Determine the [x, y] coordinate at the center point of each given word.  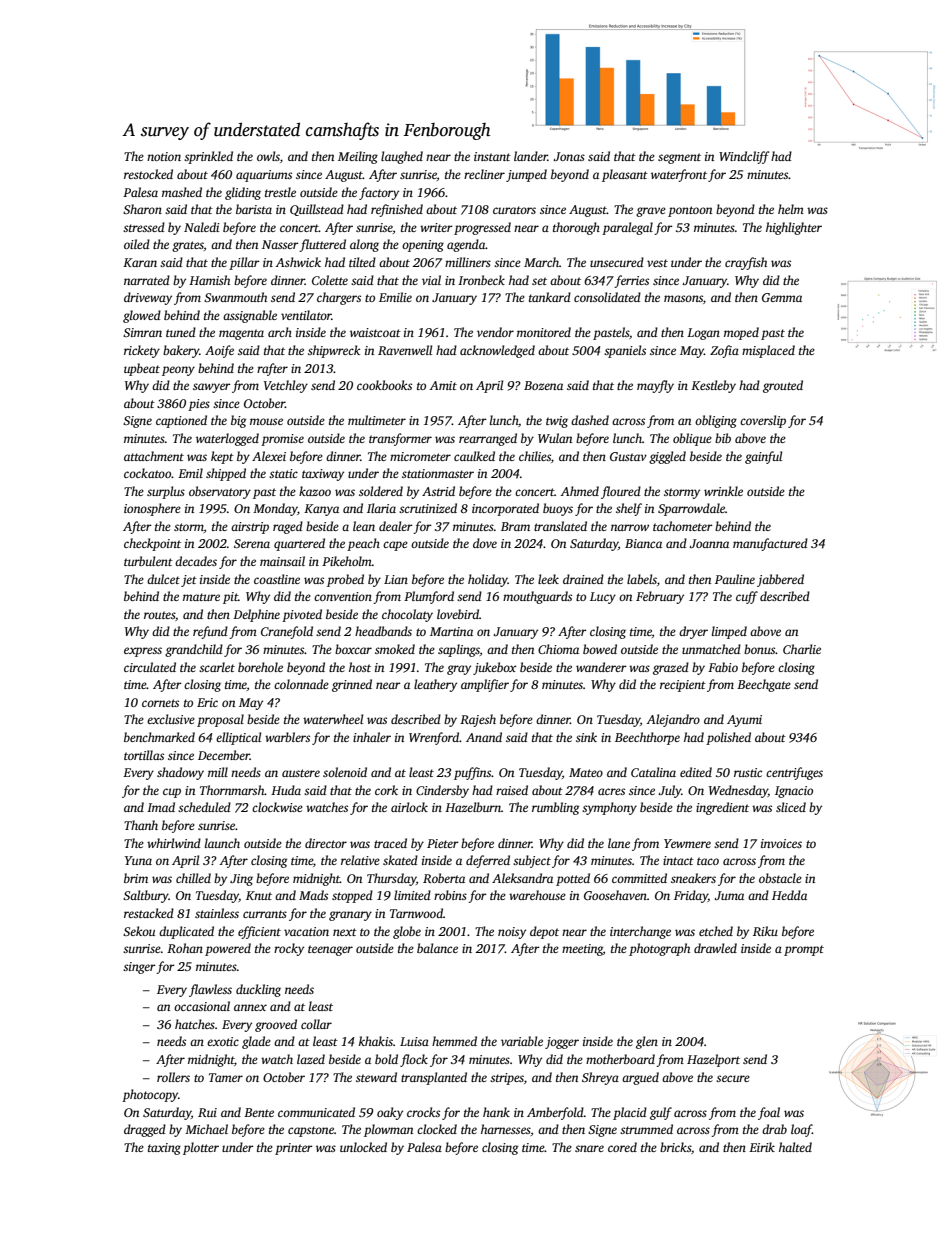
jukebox [495, 668]
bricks [675, 1147]
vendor [495, 332]
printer [294, 1149]
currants [265, 914]
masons [683, 298]
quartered [299, 544]
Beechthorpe [647, 738]
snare [589, 1148]
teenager [330, 950]
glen [647, 1042]
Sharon [142, 209]
